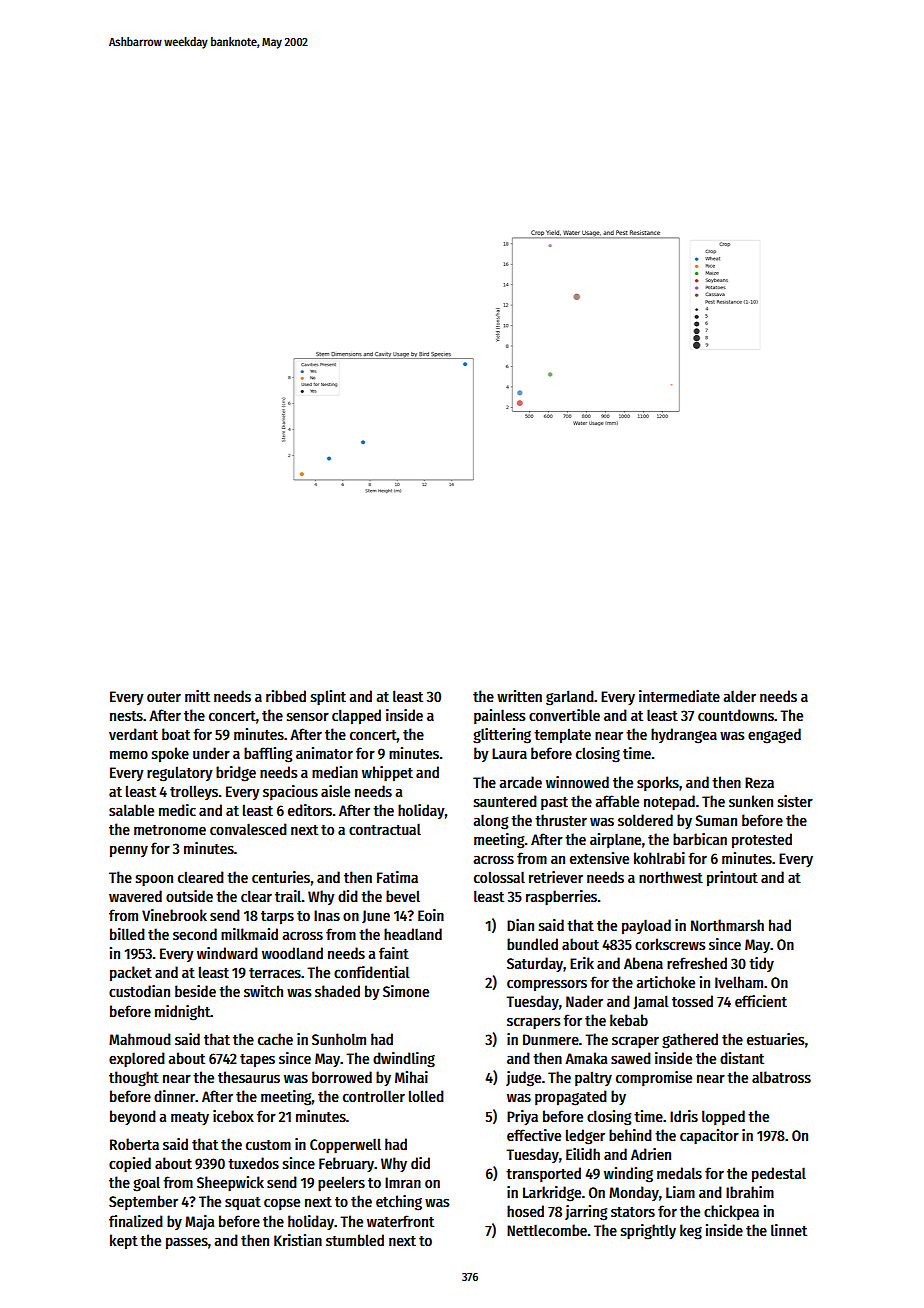  I want to click on penny, so click(129, 851).
